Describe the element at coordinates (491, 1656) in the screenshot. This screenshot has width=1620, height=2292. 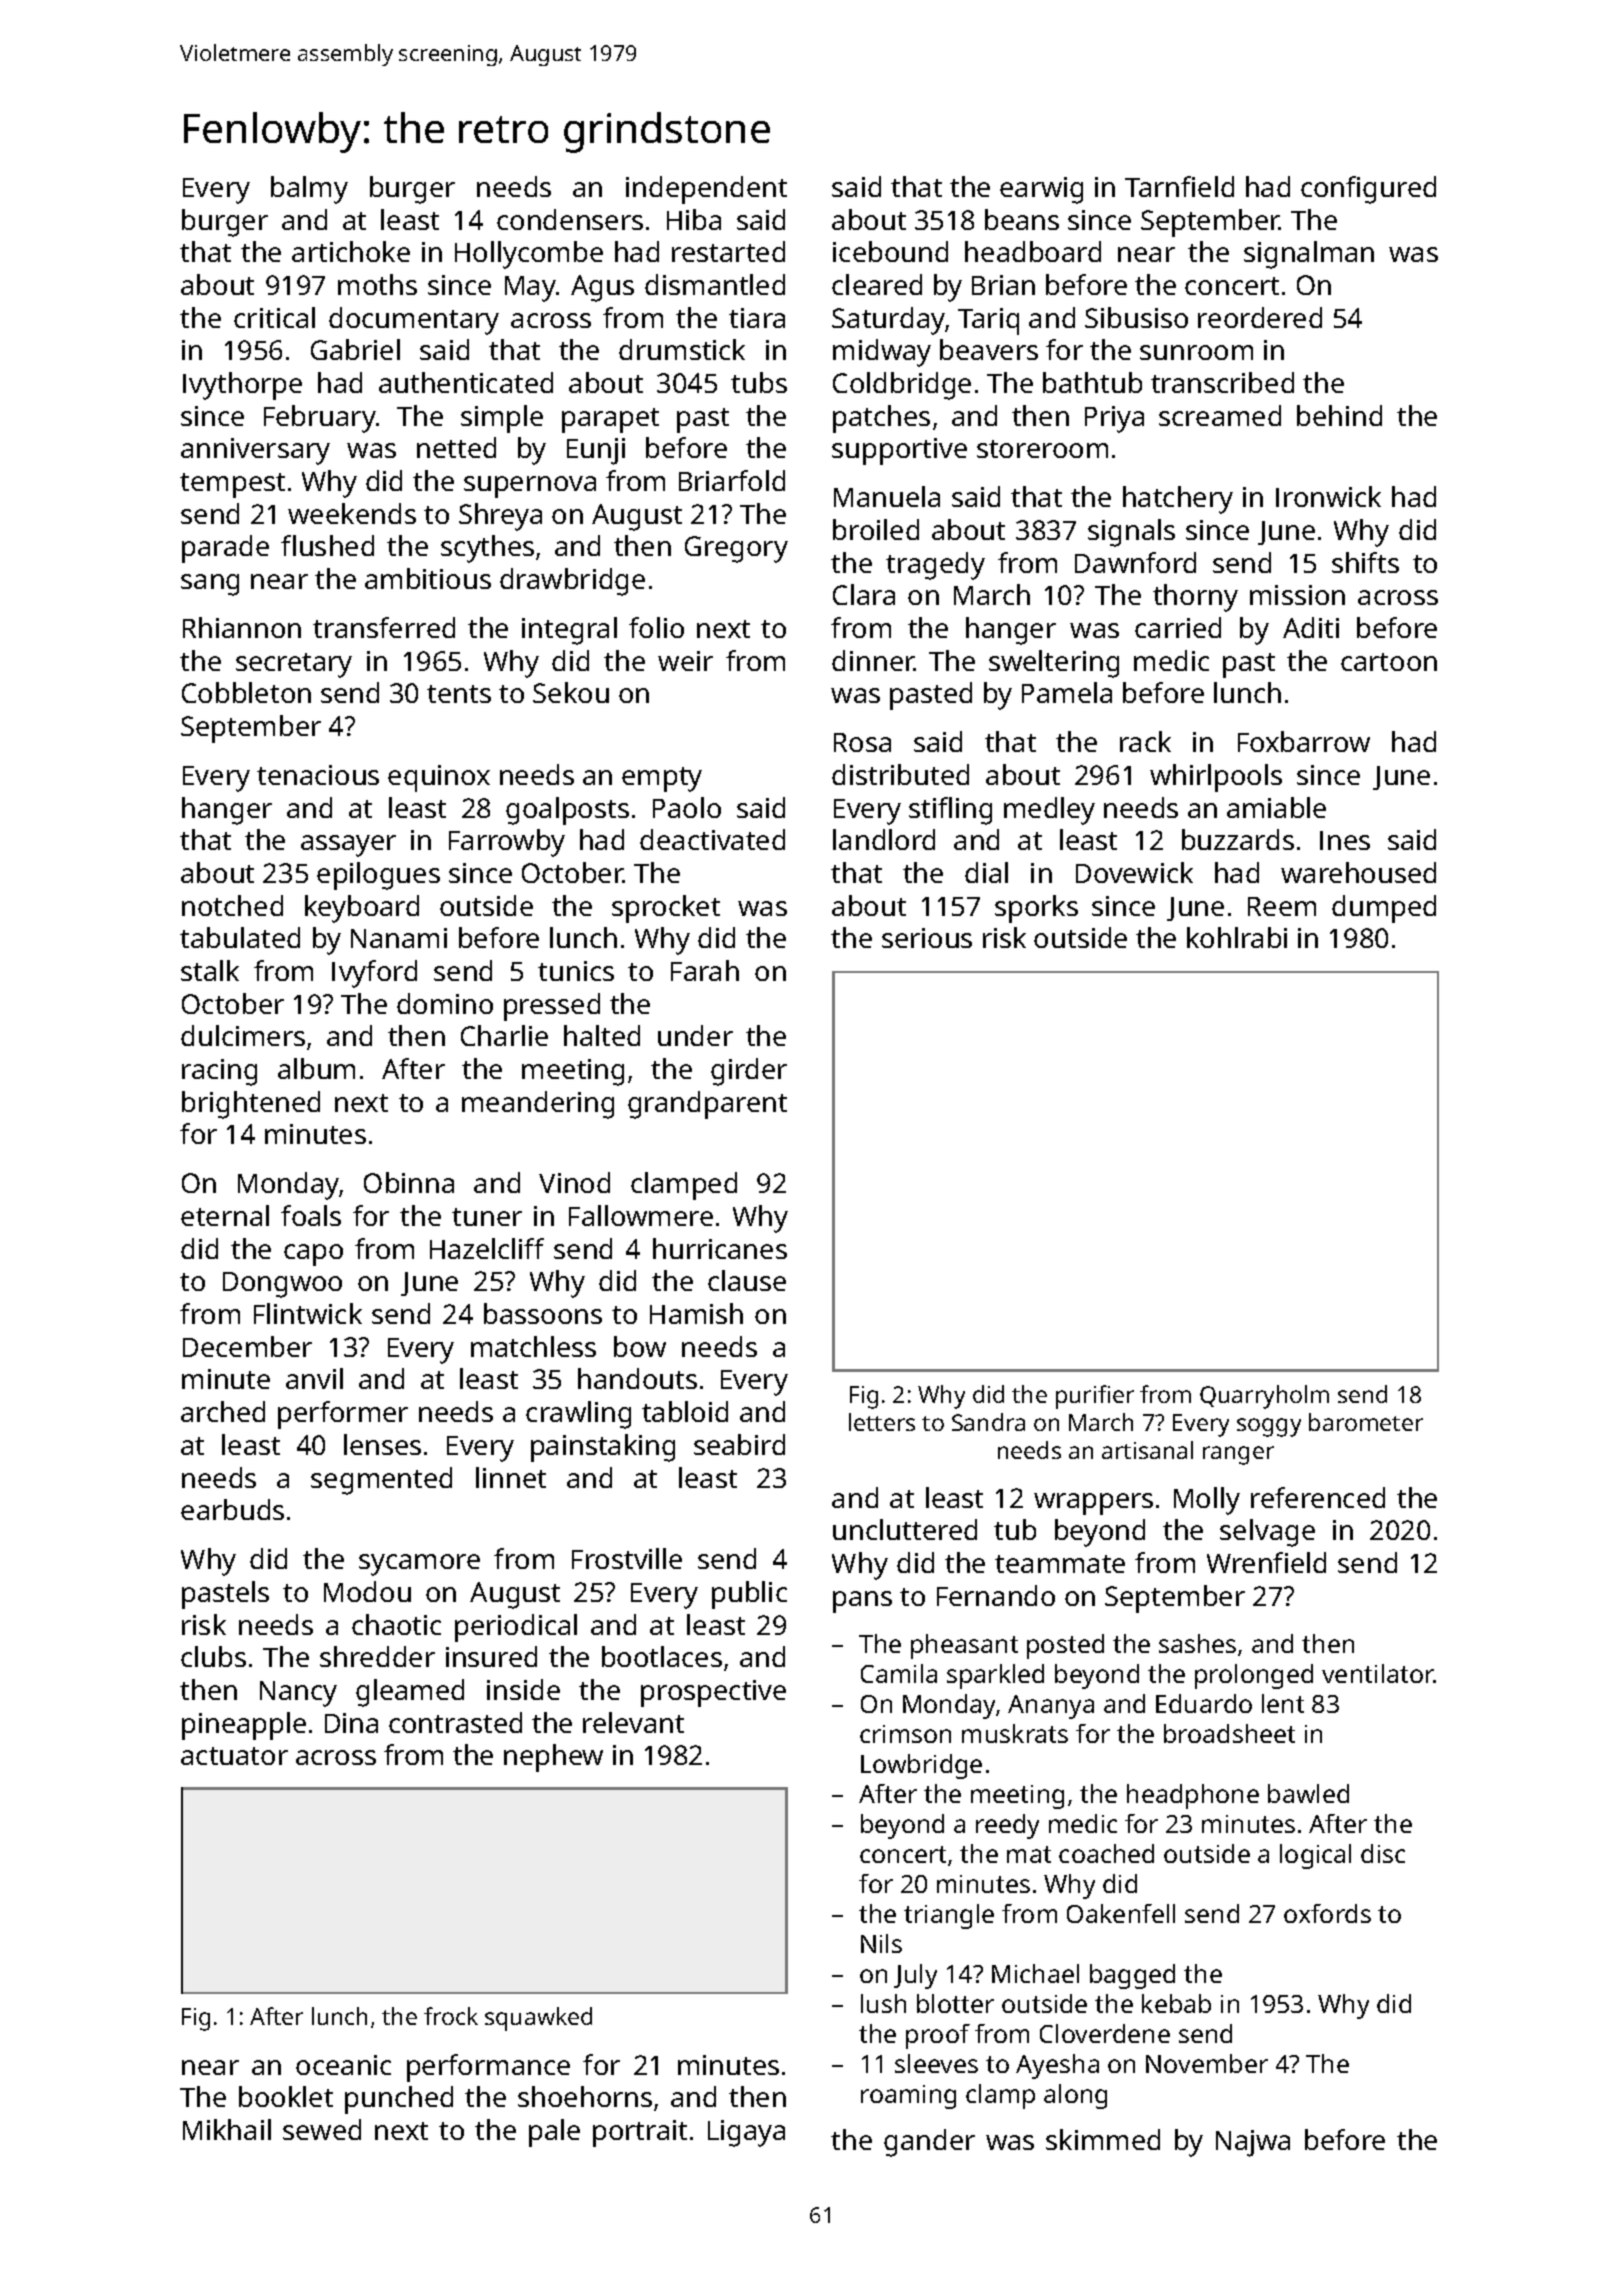
I see `insured` at that location.
